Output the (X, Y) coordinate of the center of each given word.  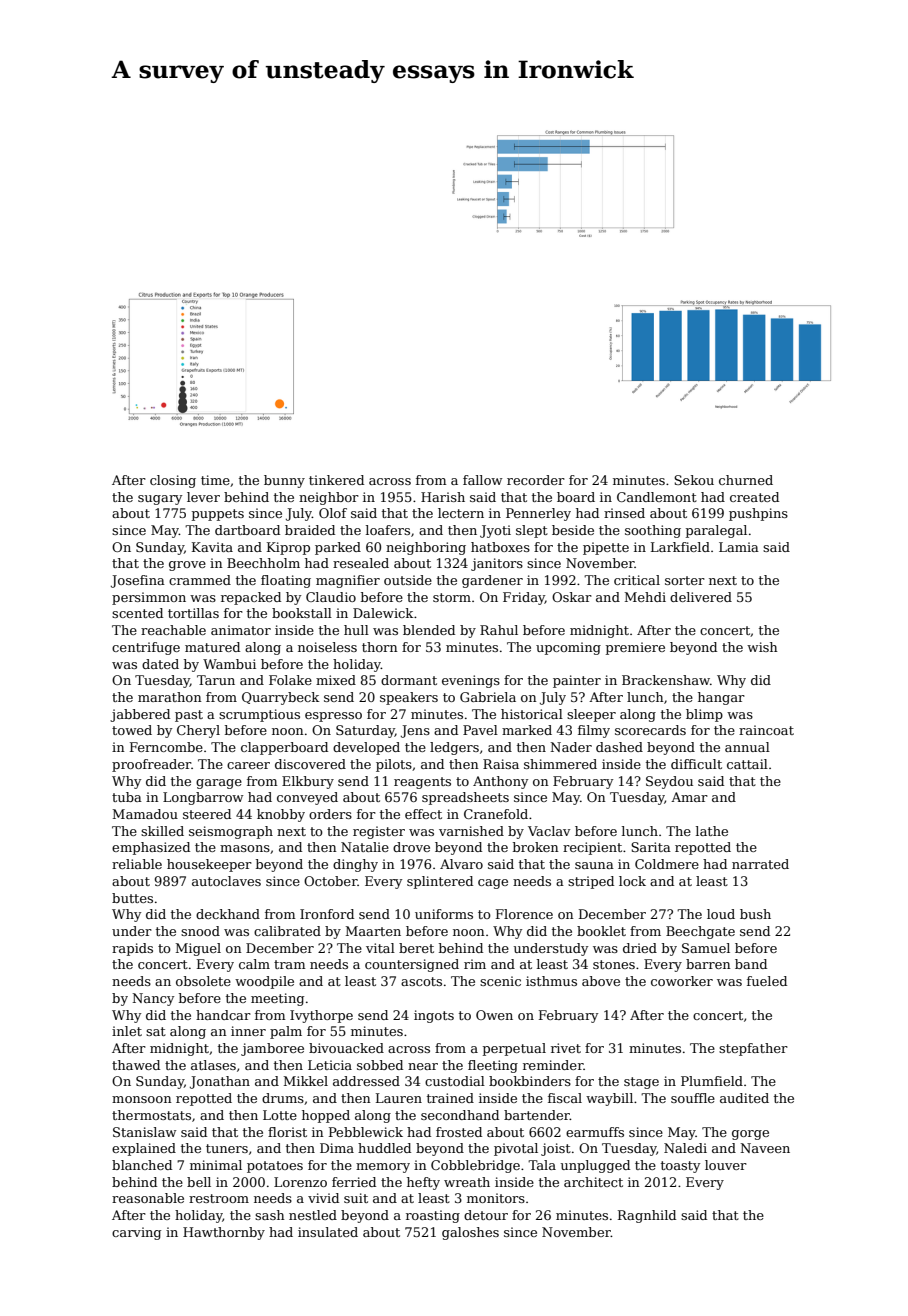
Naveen (765, 1148)
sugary (160, 500)
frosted (459, 1132)
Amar (689, 797)
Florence (524, 914)
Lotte (280, 1115)
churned (746, 480)
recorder (536, 480)
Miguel (198, 949)
